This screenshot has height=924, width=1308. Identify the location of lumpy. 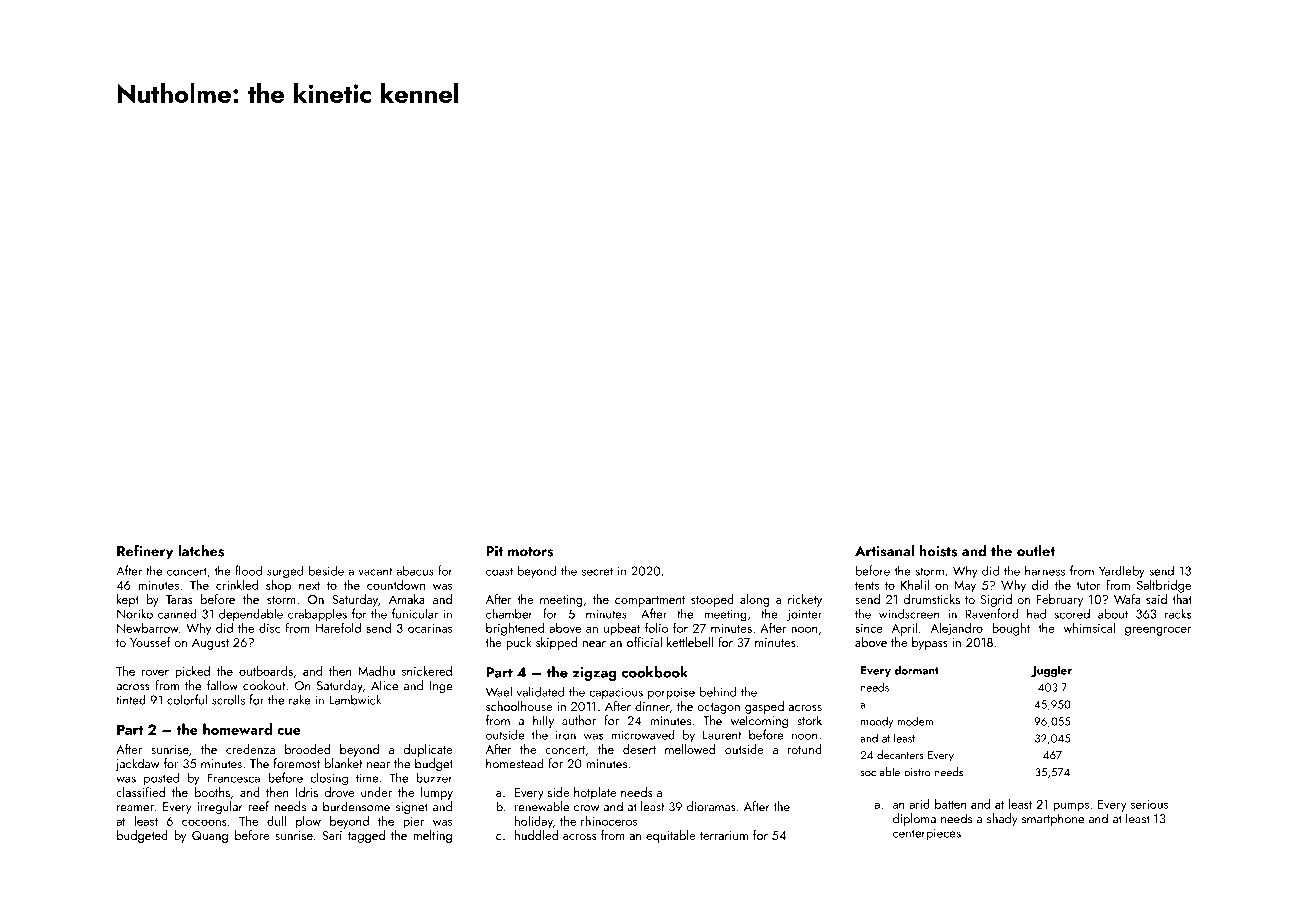
(437, 793).
